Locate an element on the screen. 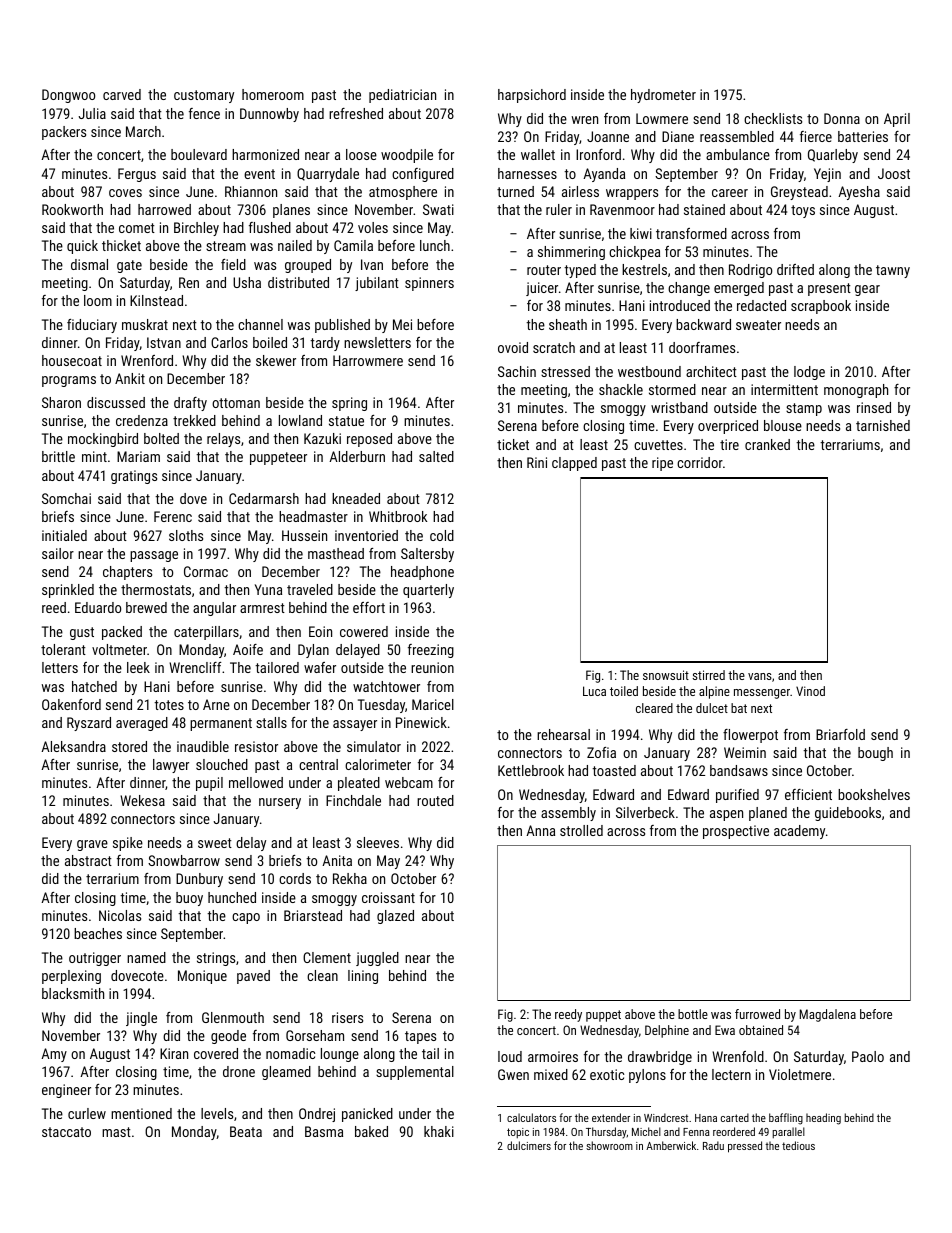  pediatrician is located at coordinates (402, 96).
